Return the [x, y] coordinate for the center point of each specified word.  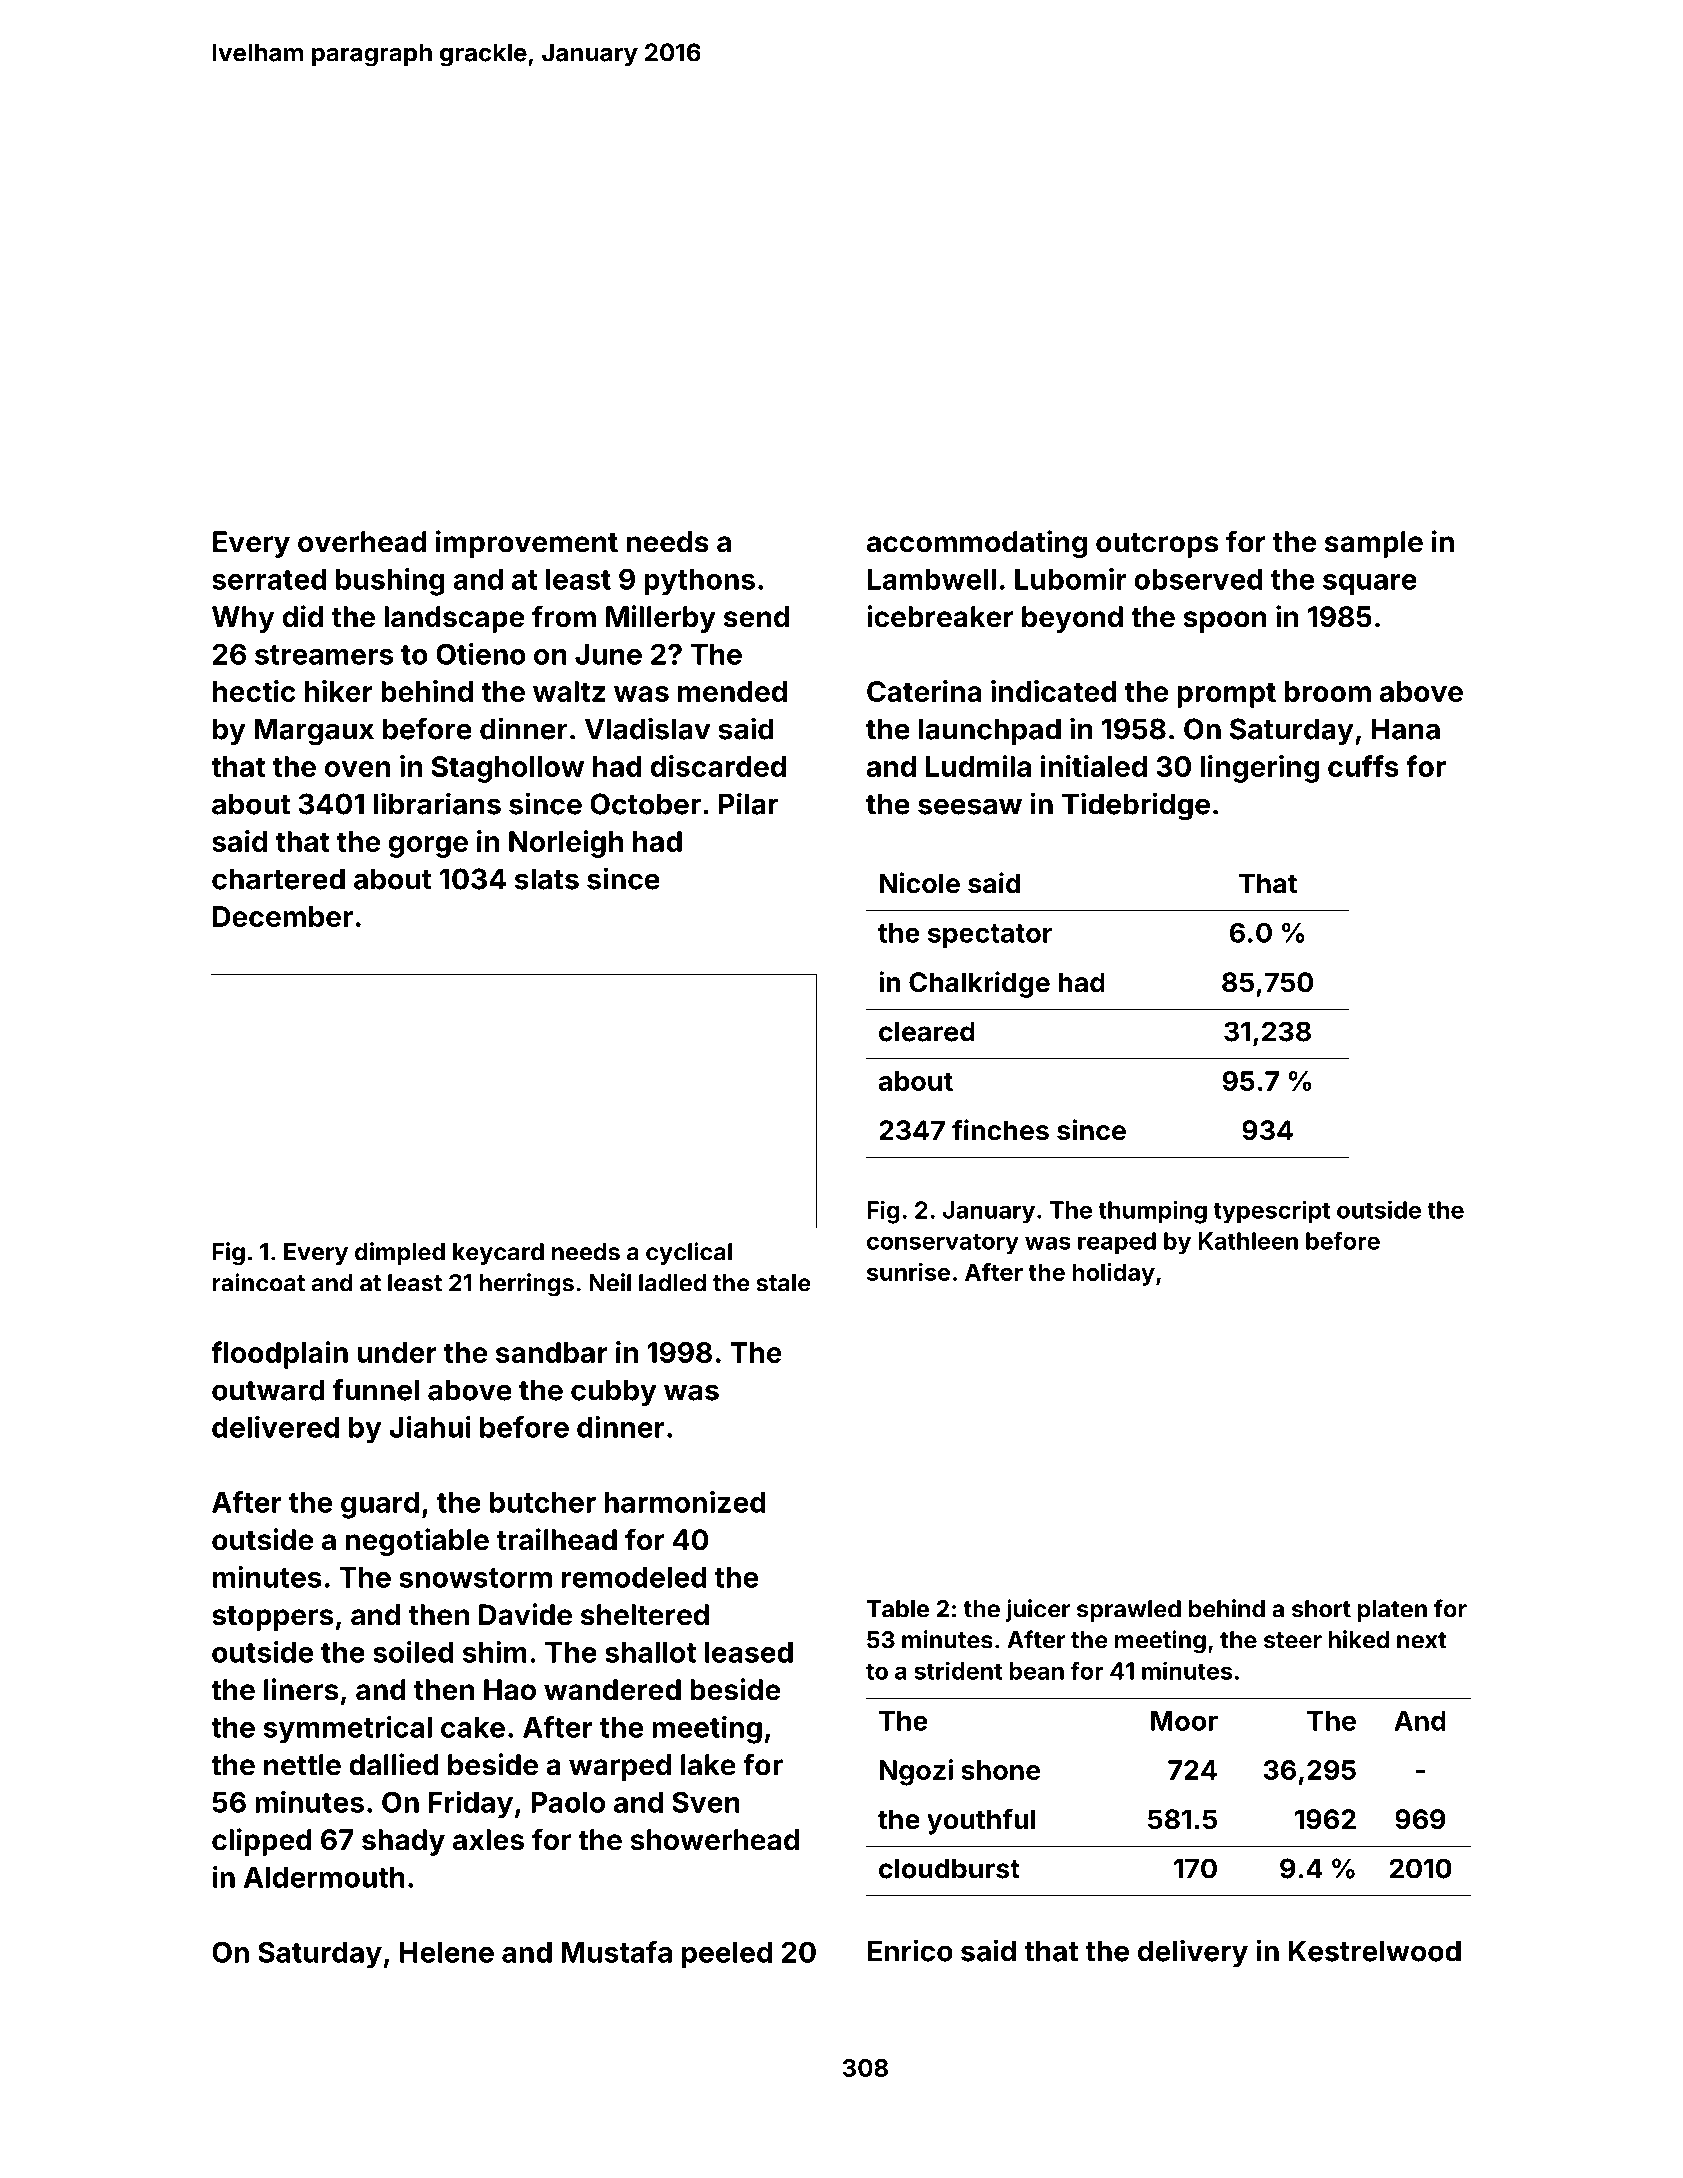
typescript [1271, 1212]
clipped [262, 1842]
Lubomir [1071, 579]
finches [1000, 1130]
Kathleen [1248, 1241]
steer [1293, 1640]
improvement [527, 544]
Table [898, 1609]
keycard [498, 1254]
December [283, 916]
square [1370, 585]
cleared [927, 1032]
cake [473, 1727]
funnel [376, 1390]
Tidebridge [1136, 806]
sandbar [552, 1352]
